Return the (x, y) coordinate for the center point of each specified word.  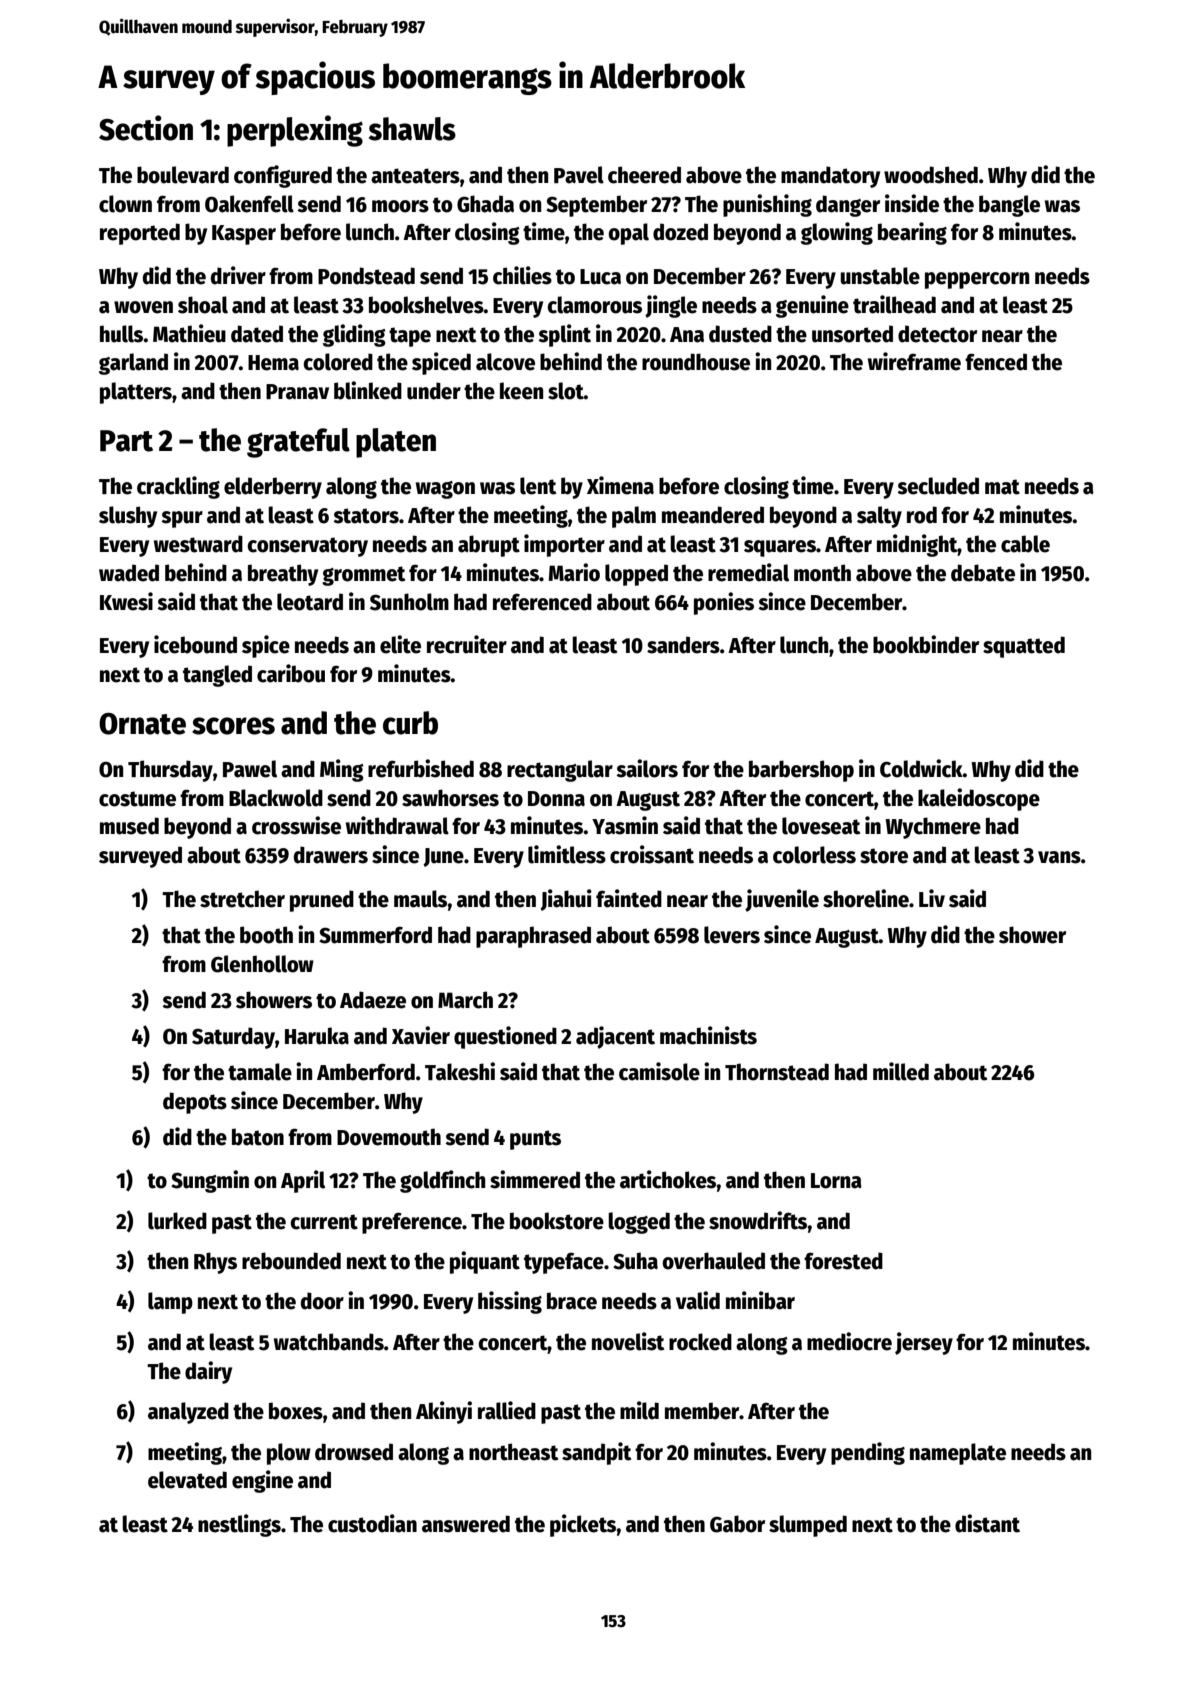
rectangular (560, 771)
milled (901, 1071)
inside (912, 203)
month (822, 573)
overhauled (713, 1261)
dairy (208, 1372)
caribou (291, 673)
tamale (260, 1072)
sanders (683, 645)
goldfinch (442, 1181)
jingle (671, 306)
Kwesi (126, 601)
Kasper (244, 235)
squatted (1024, 647)
